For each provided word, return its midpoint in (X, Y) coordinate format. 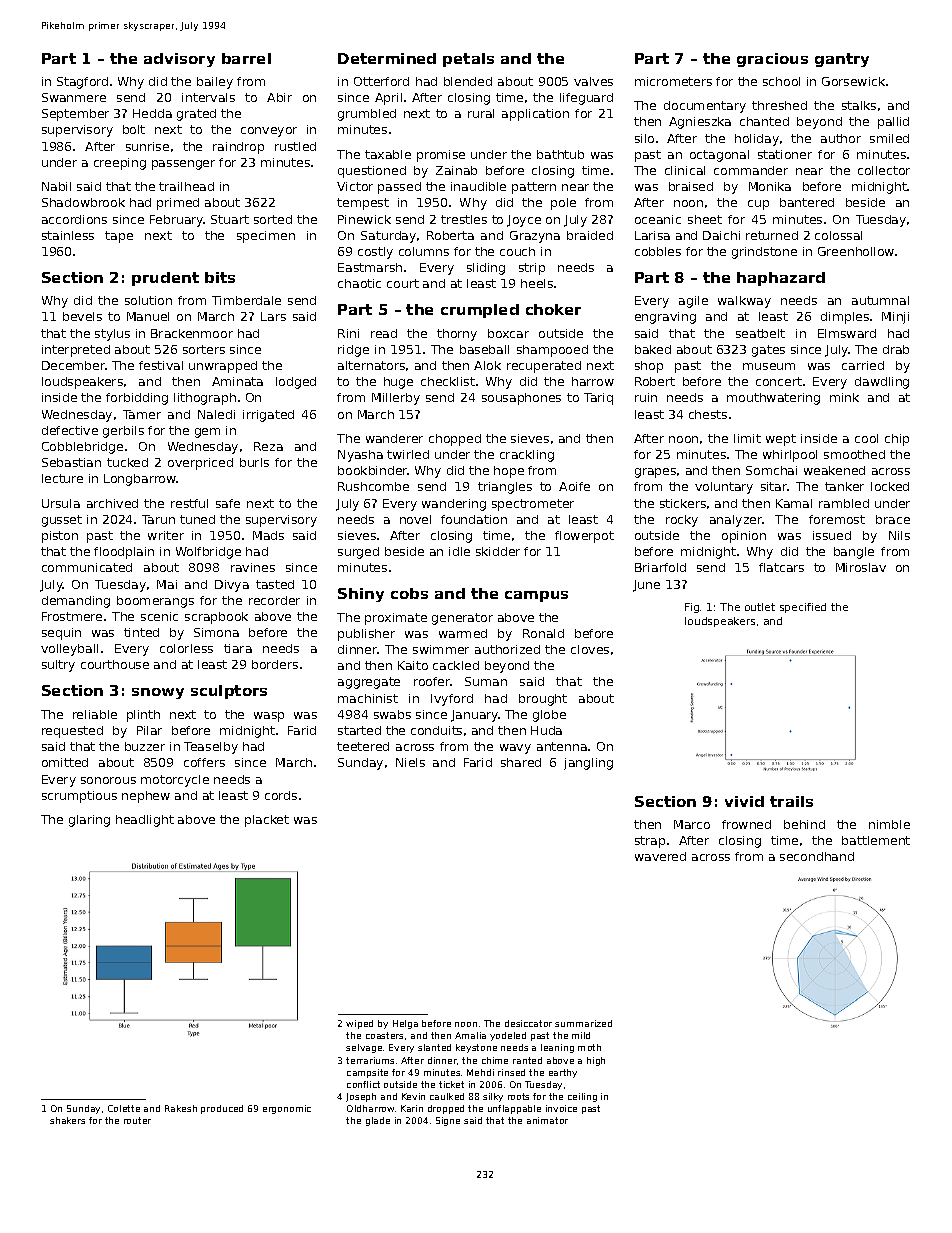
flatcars (781, 567)
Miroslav (861, 567)
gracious (772, 60)
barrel (246, 58)
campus (536, 596)
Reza (268, 446)
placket (267, 821)
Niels (410, 762)
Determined (387, 58)
